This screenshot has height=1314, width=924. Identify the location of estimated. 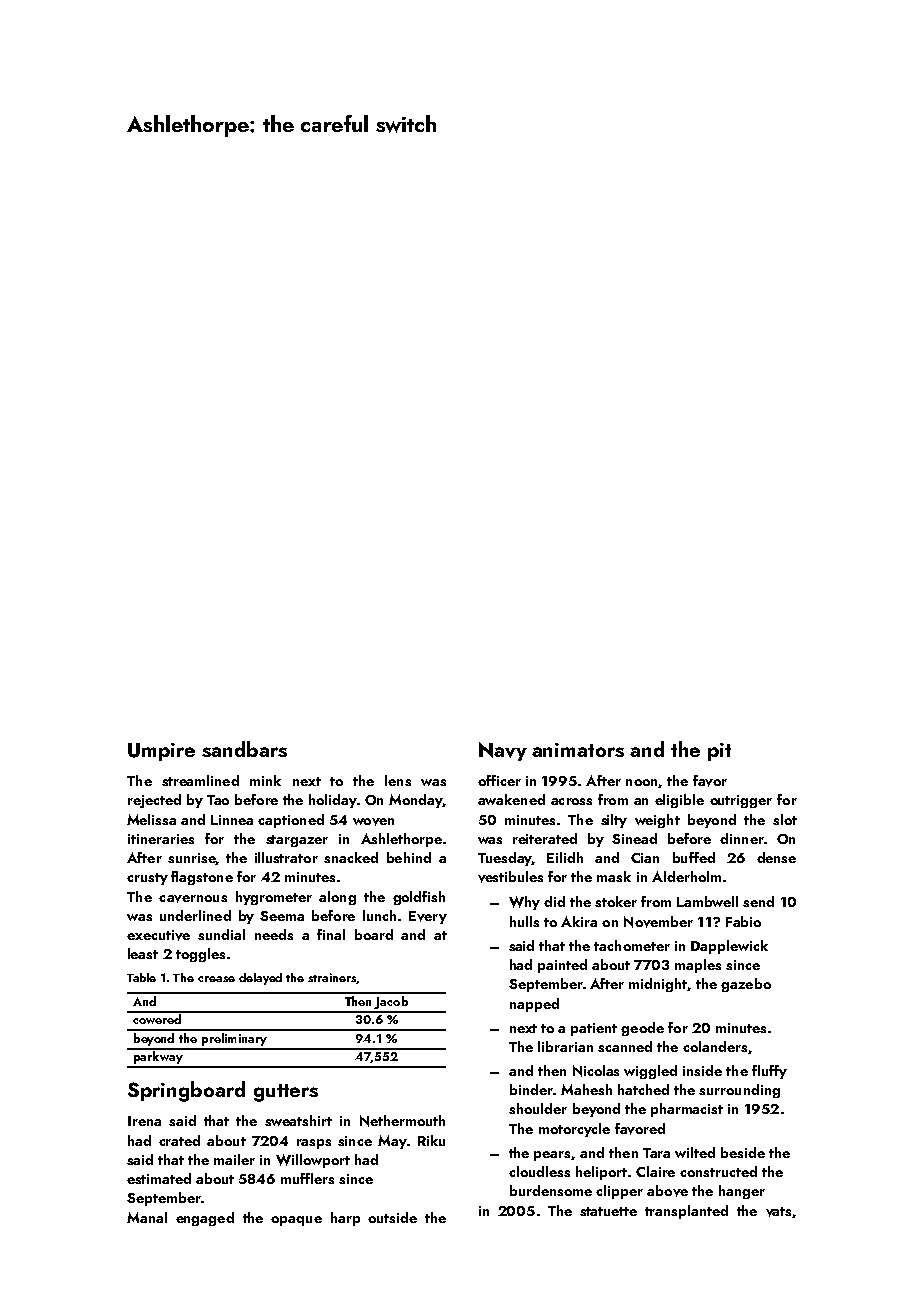
(159, 1178).
